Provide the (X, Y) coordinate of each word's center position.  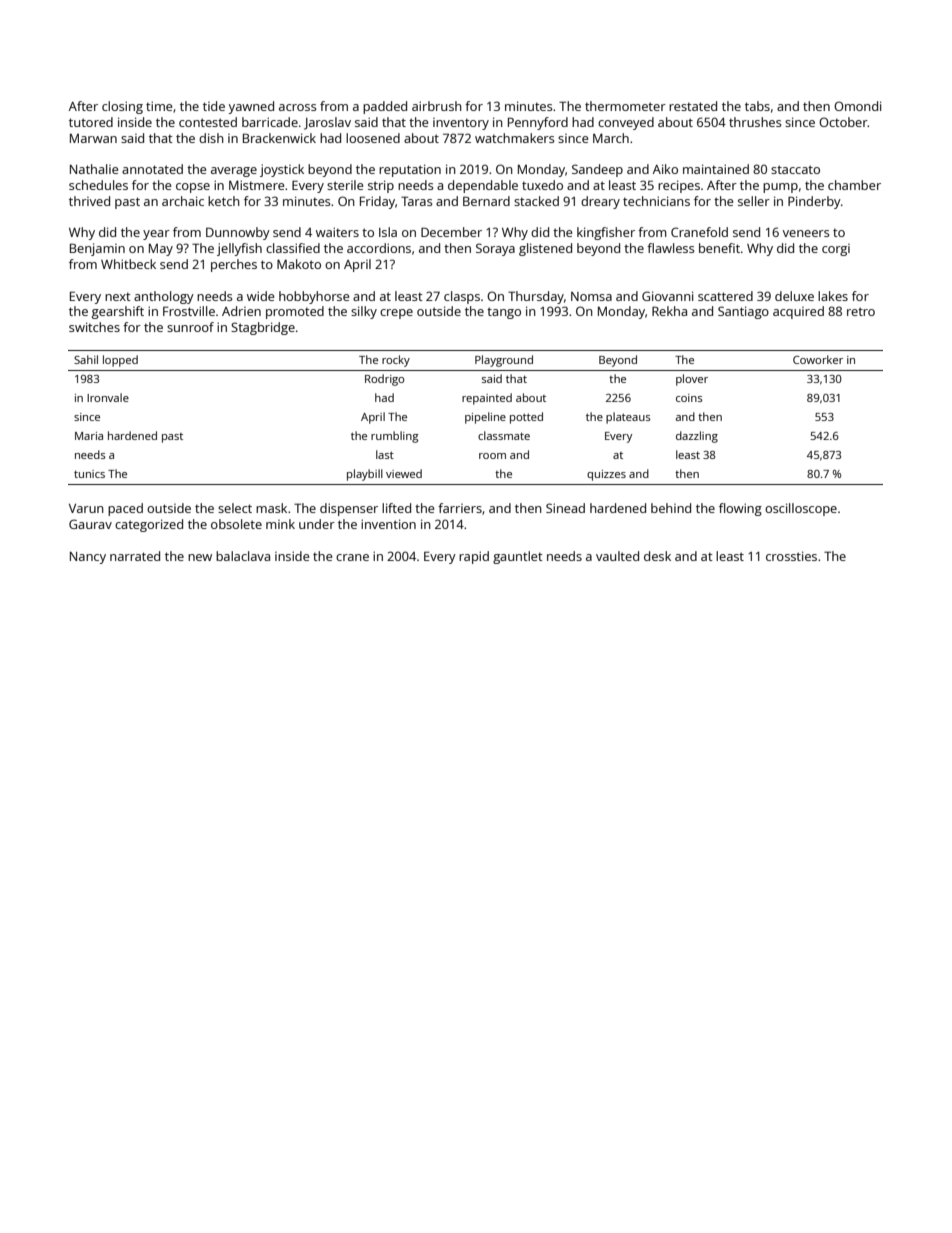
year (156, 235)
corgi (836, 250)
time (159, 106)
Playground (504, 361)
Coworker (818, 359)
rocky (396, 361)
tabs (757, 106)
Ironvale (108, 397)
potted (526, 418)
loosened (373, 138)
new (200, 557)
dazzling (697, 437)
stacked (536, 201)
